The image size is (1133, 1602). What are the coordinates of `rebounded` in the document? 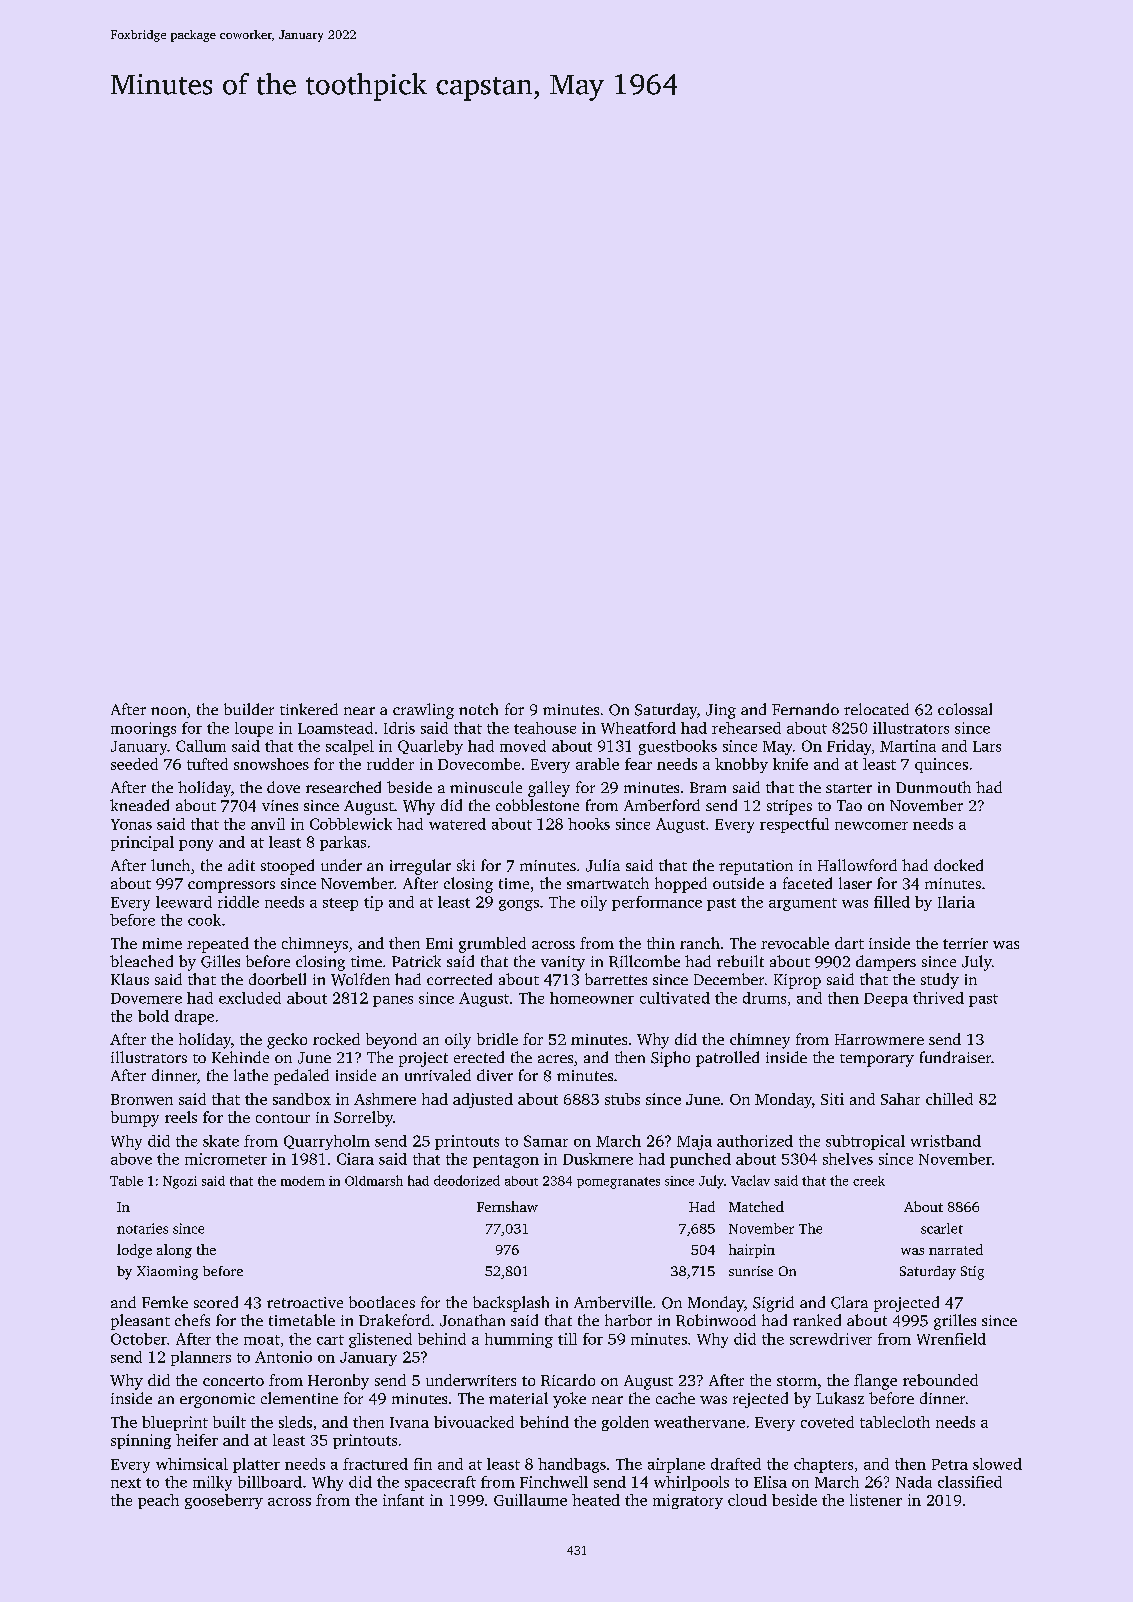 It's located at (940, 1380).
